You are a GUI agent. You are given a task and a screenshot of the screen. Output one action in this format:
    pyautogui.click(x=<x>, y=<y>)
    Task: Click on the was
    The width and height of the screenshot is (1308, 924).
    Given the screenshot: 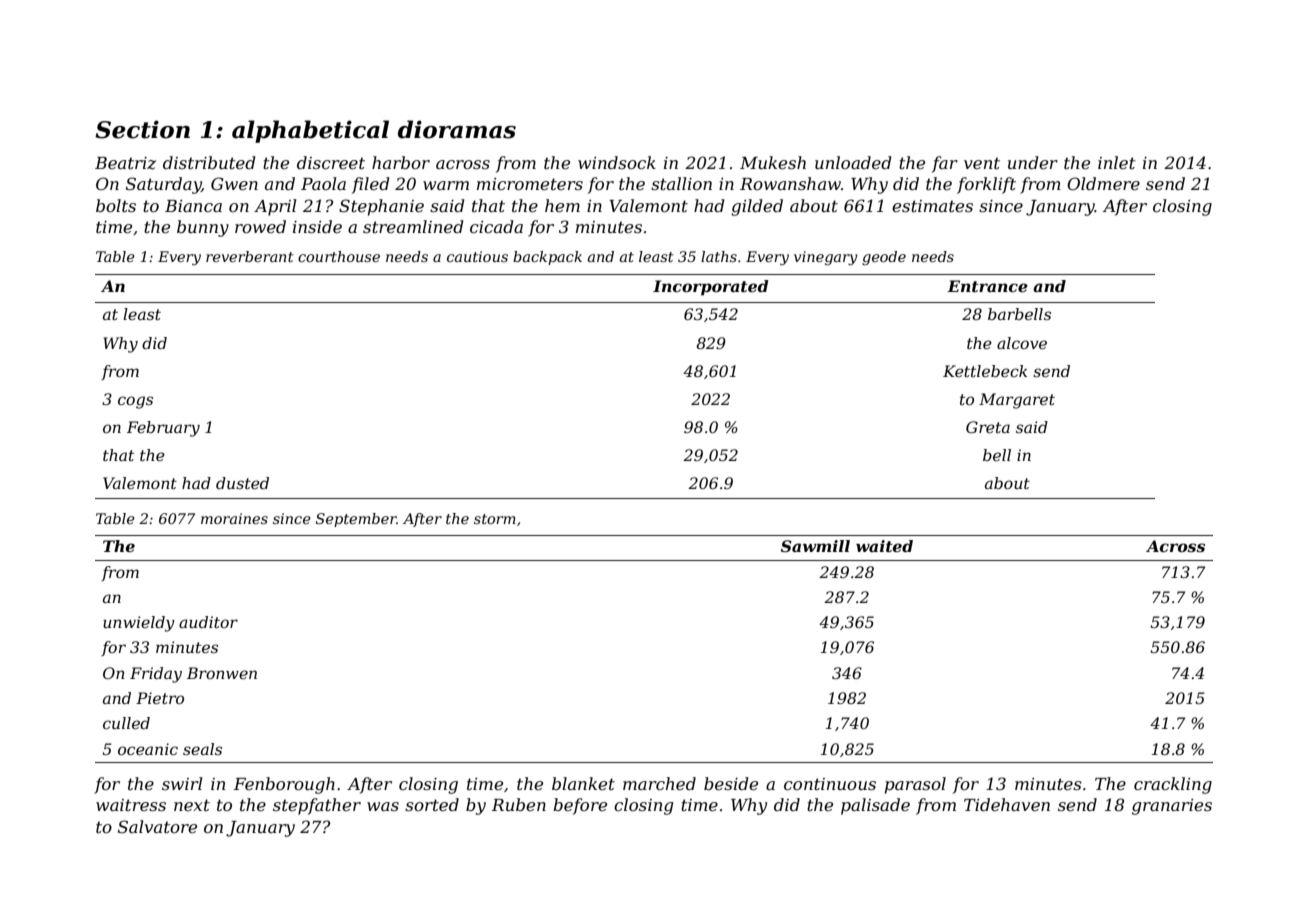 What is the action you would take?
    pyautogui.click(x=383, y=806)
